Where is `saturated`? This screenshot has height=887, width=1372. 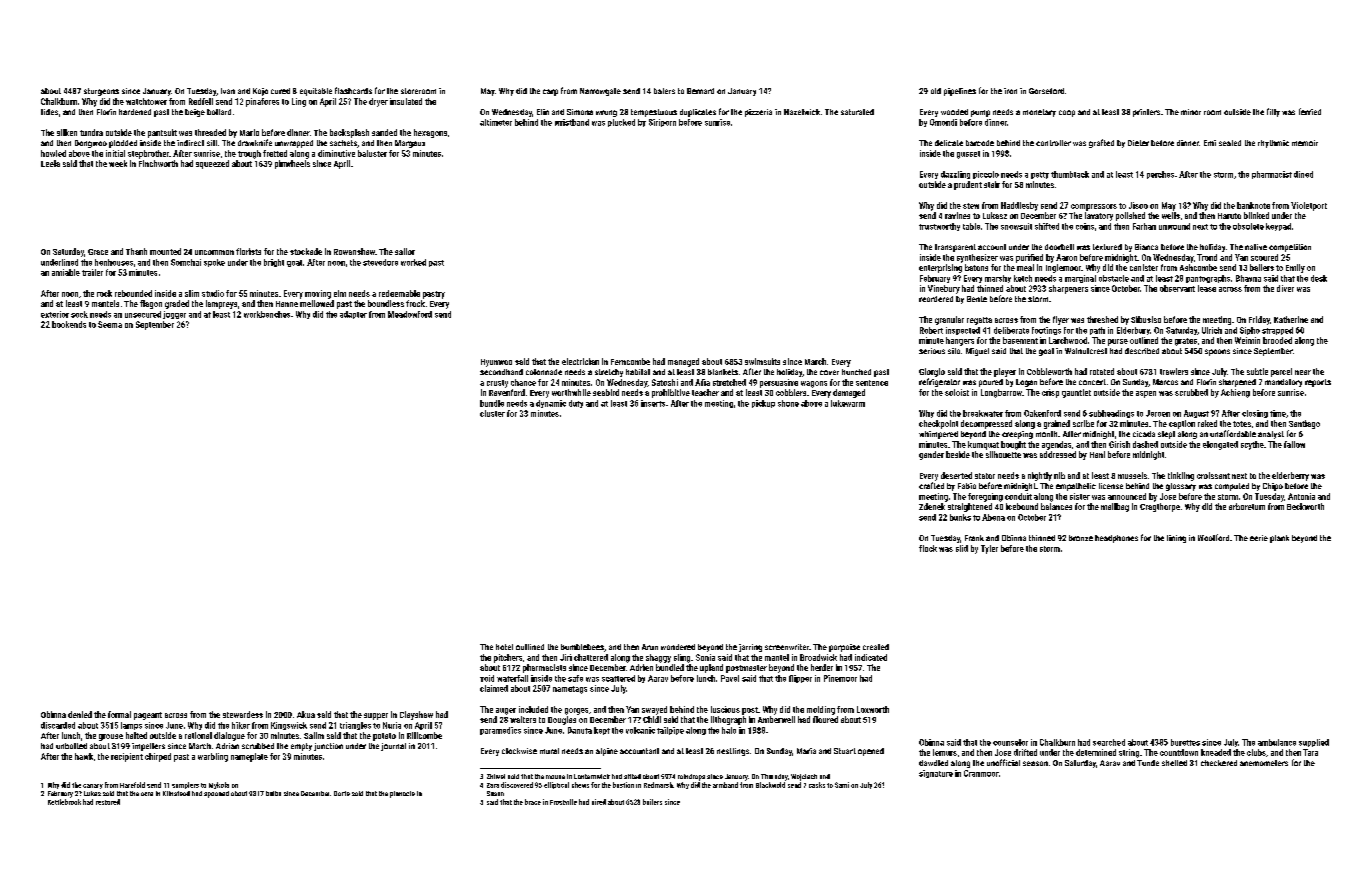 saturated is located at coordinates (857, 112).
